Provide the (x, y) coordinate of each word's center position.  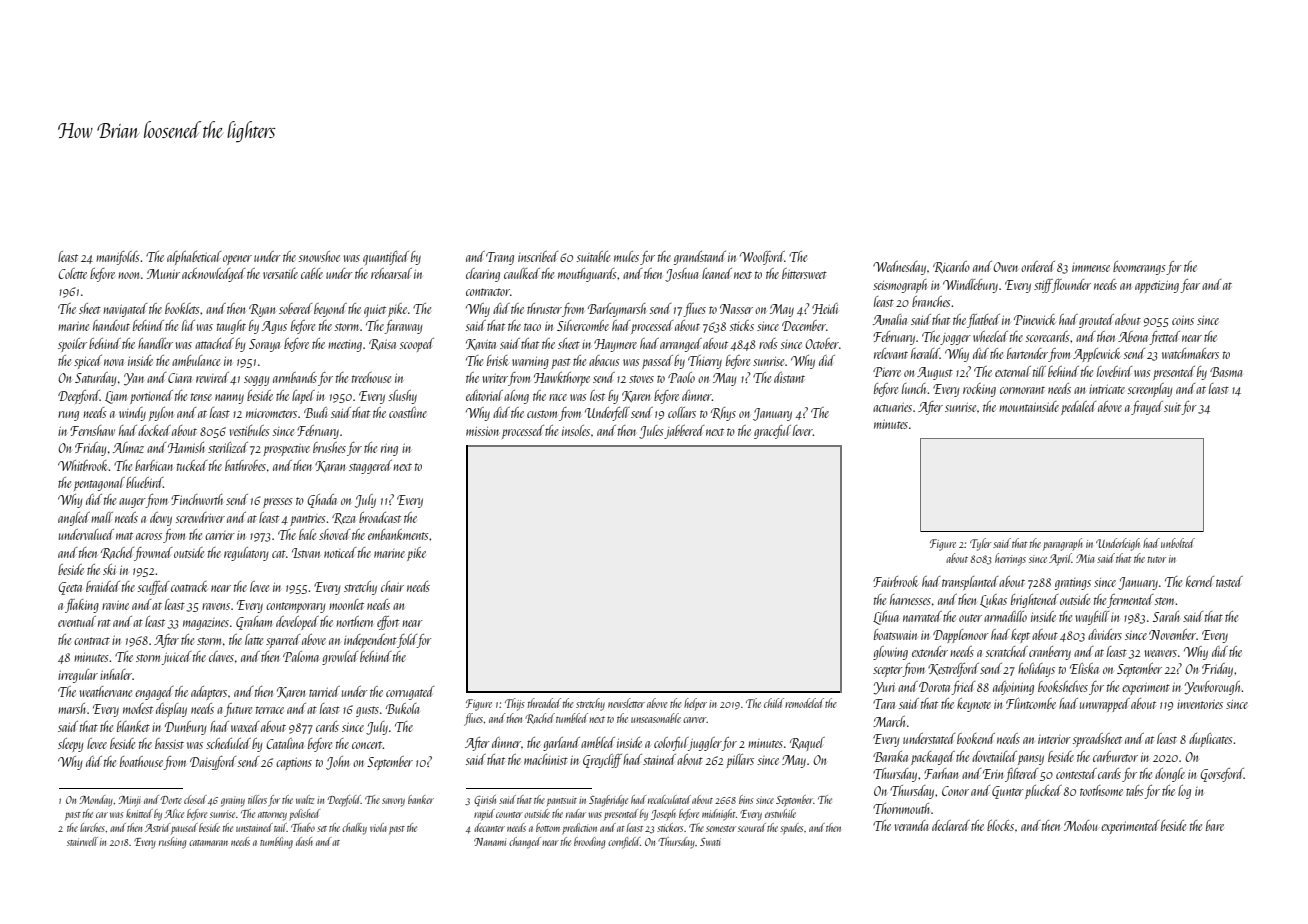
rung (68, 416)
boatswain (895, 634)
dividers (1105, 634)
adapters (209, 693)
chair (392, 586)
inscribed (538, 256)
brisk (497, 360)
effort (388, 623)
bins (746, 799)
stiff (1043, 286)
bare (1215, 825)
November (1172, 634)
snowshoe (319, 256)
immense (1091, 267)
